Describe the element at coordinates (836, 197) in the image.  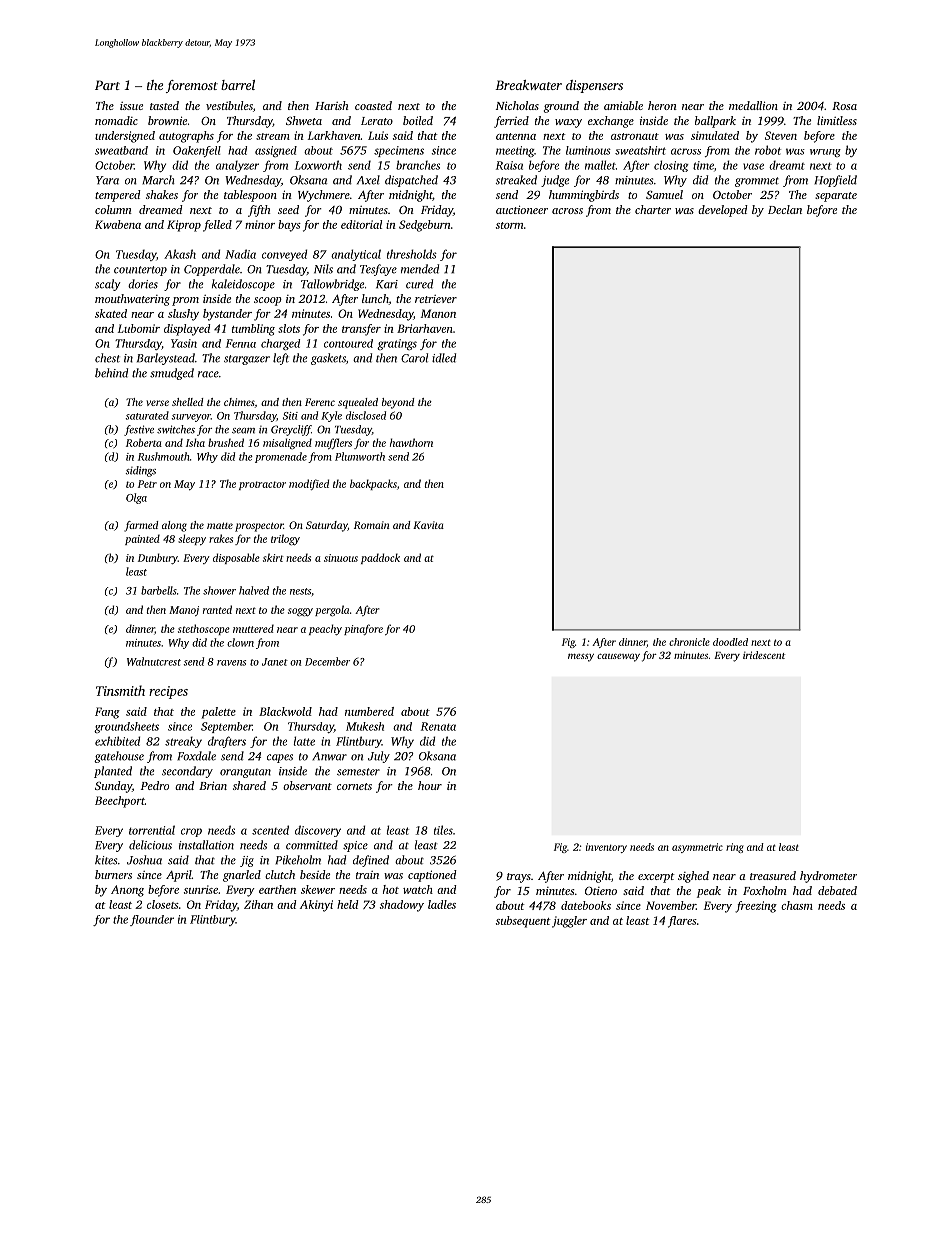
I see `separate` at that location.
